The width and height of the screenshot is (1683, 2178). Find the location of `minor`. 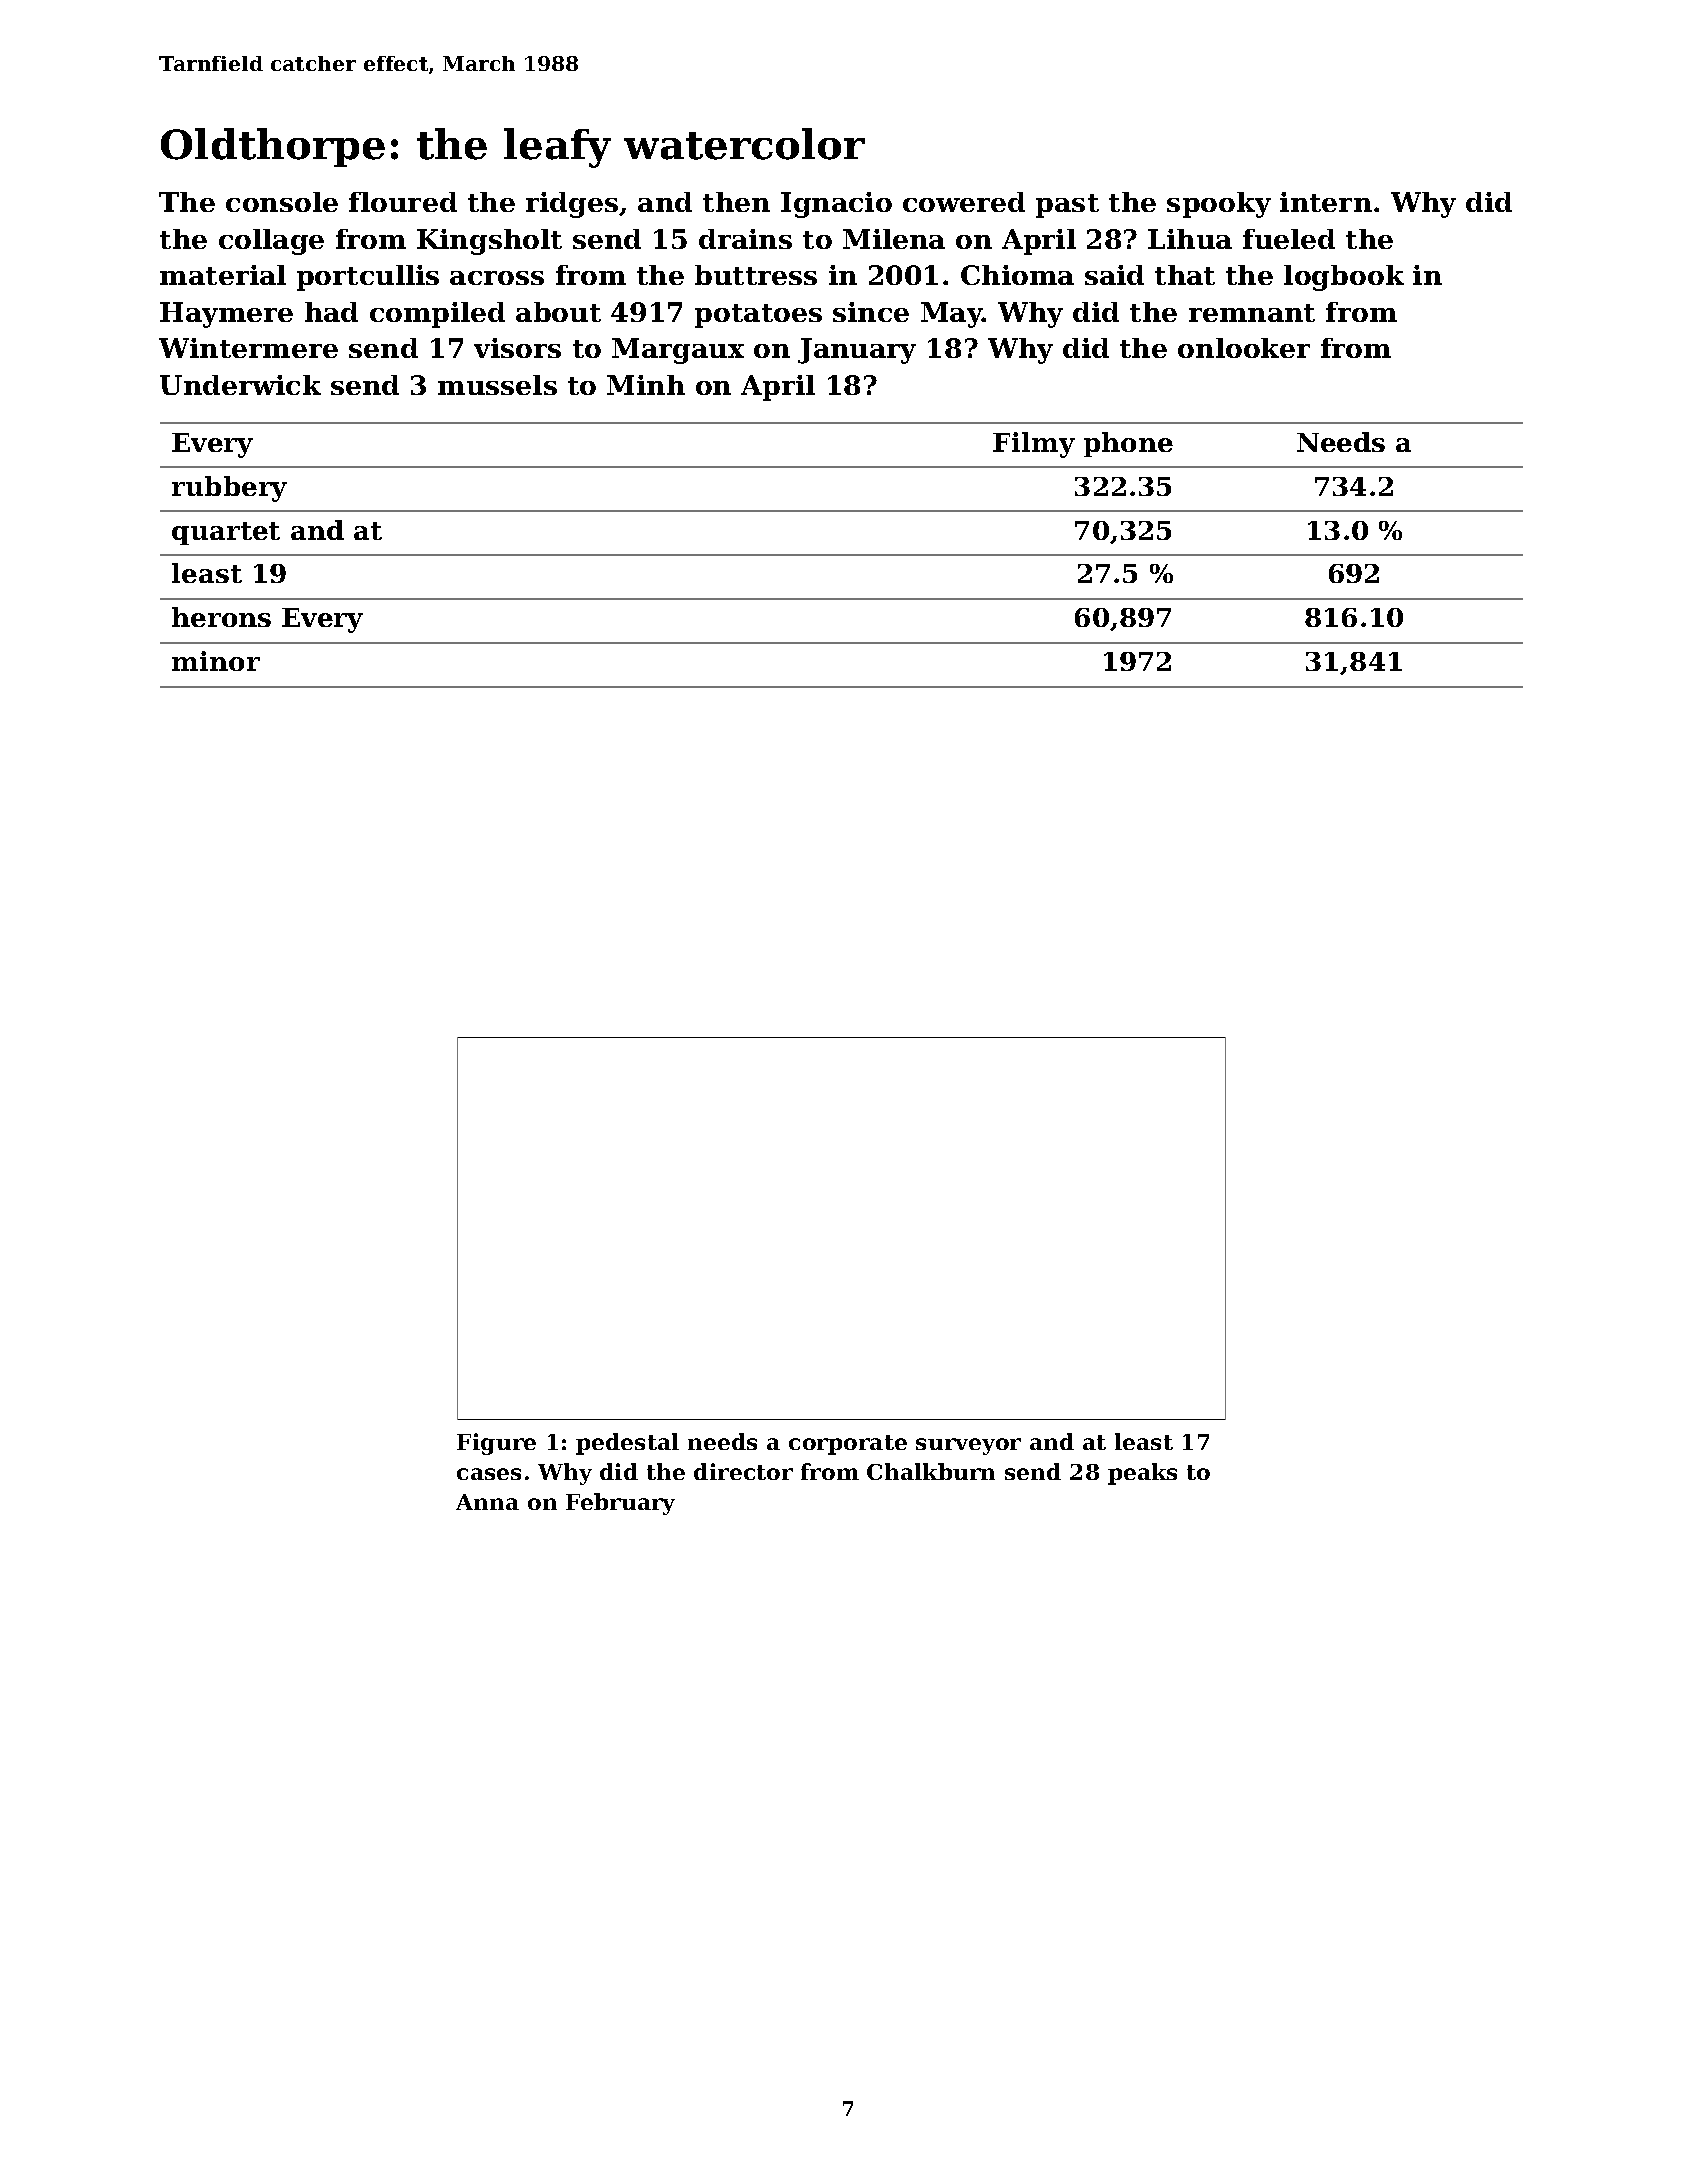

minor is located at coordinates (216, 661).
